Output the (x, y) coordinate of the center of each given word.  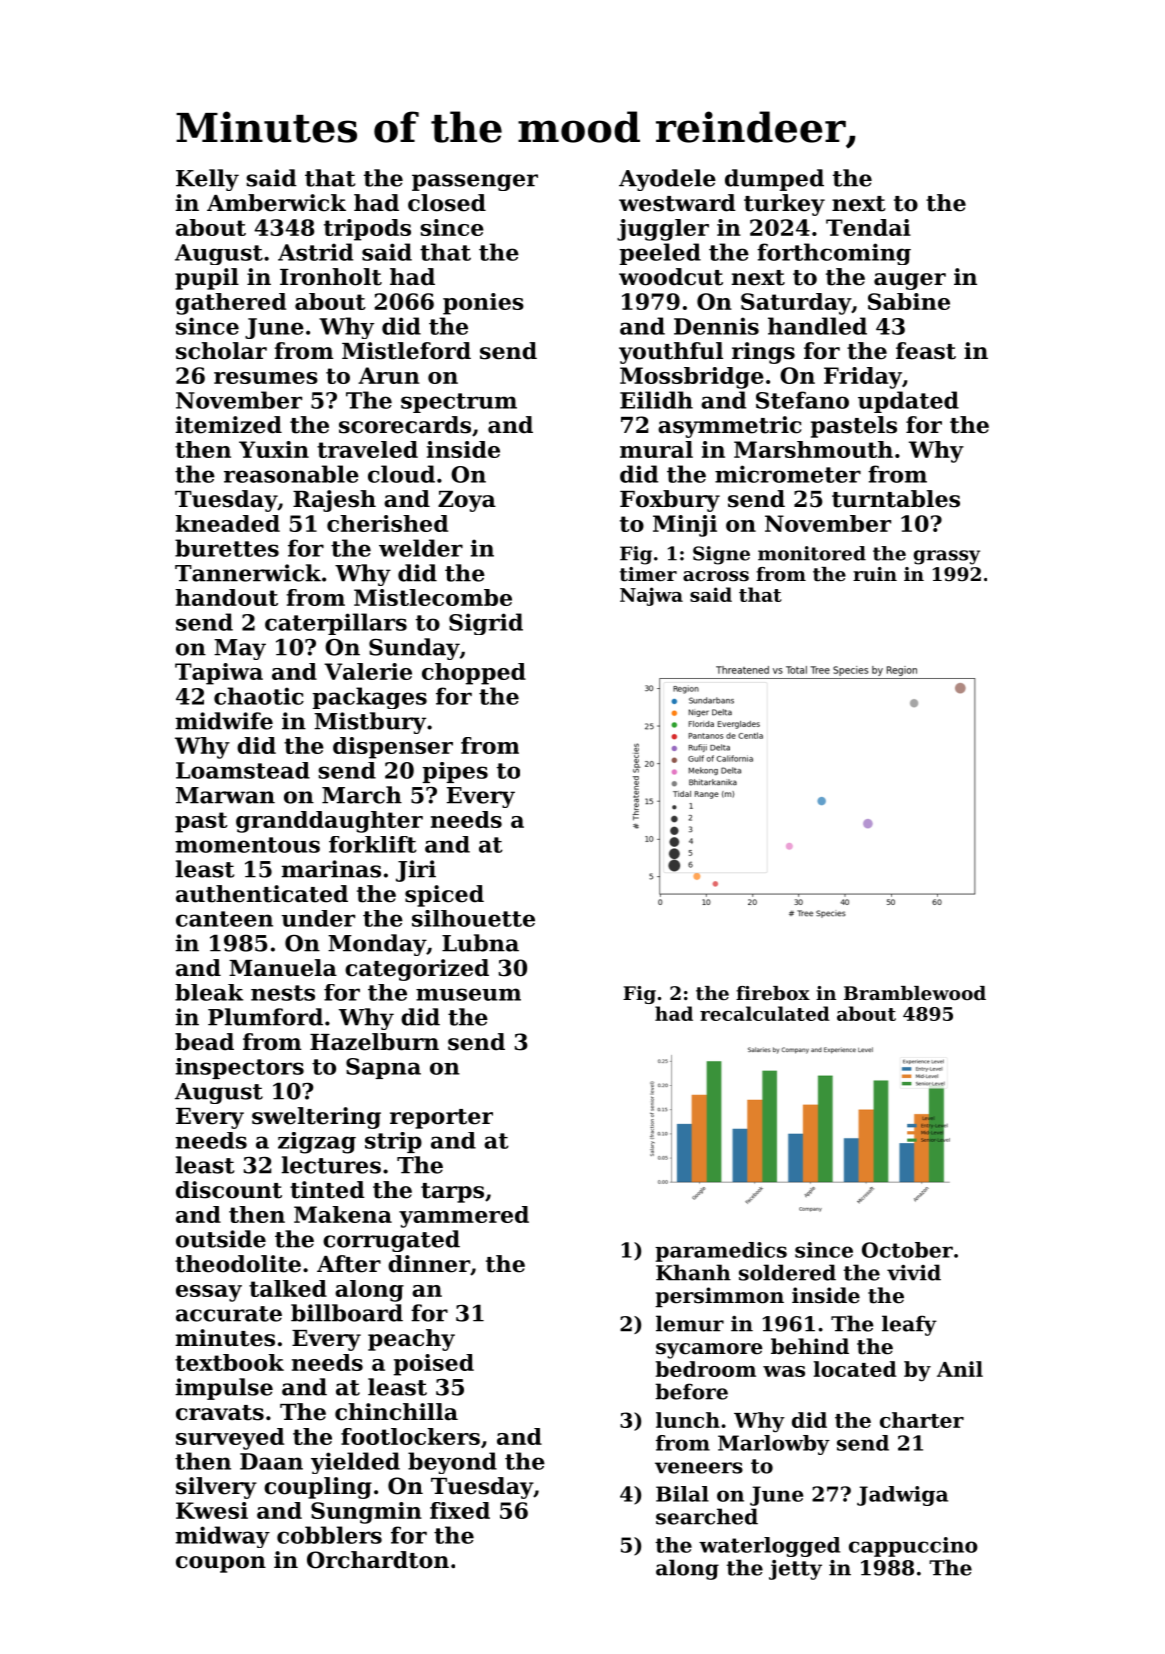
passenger (475, 182)
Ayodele (667, 180)
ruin (875, 574)
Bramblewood (915, 993)
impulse (224, 1389)
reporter (441, 1119)
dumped (774, 180)
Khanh (693, 1272)
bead (204, 1042)
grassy (947, 557)
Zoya (467, 501)
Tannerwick (248, 573)
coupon (221, 1564)
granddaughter (329, 822)
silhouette (473, 918)
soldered (787, 1272)
